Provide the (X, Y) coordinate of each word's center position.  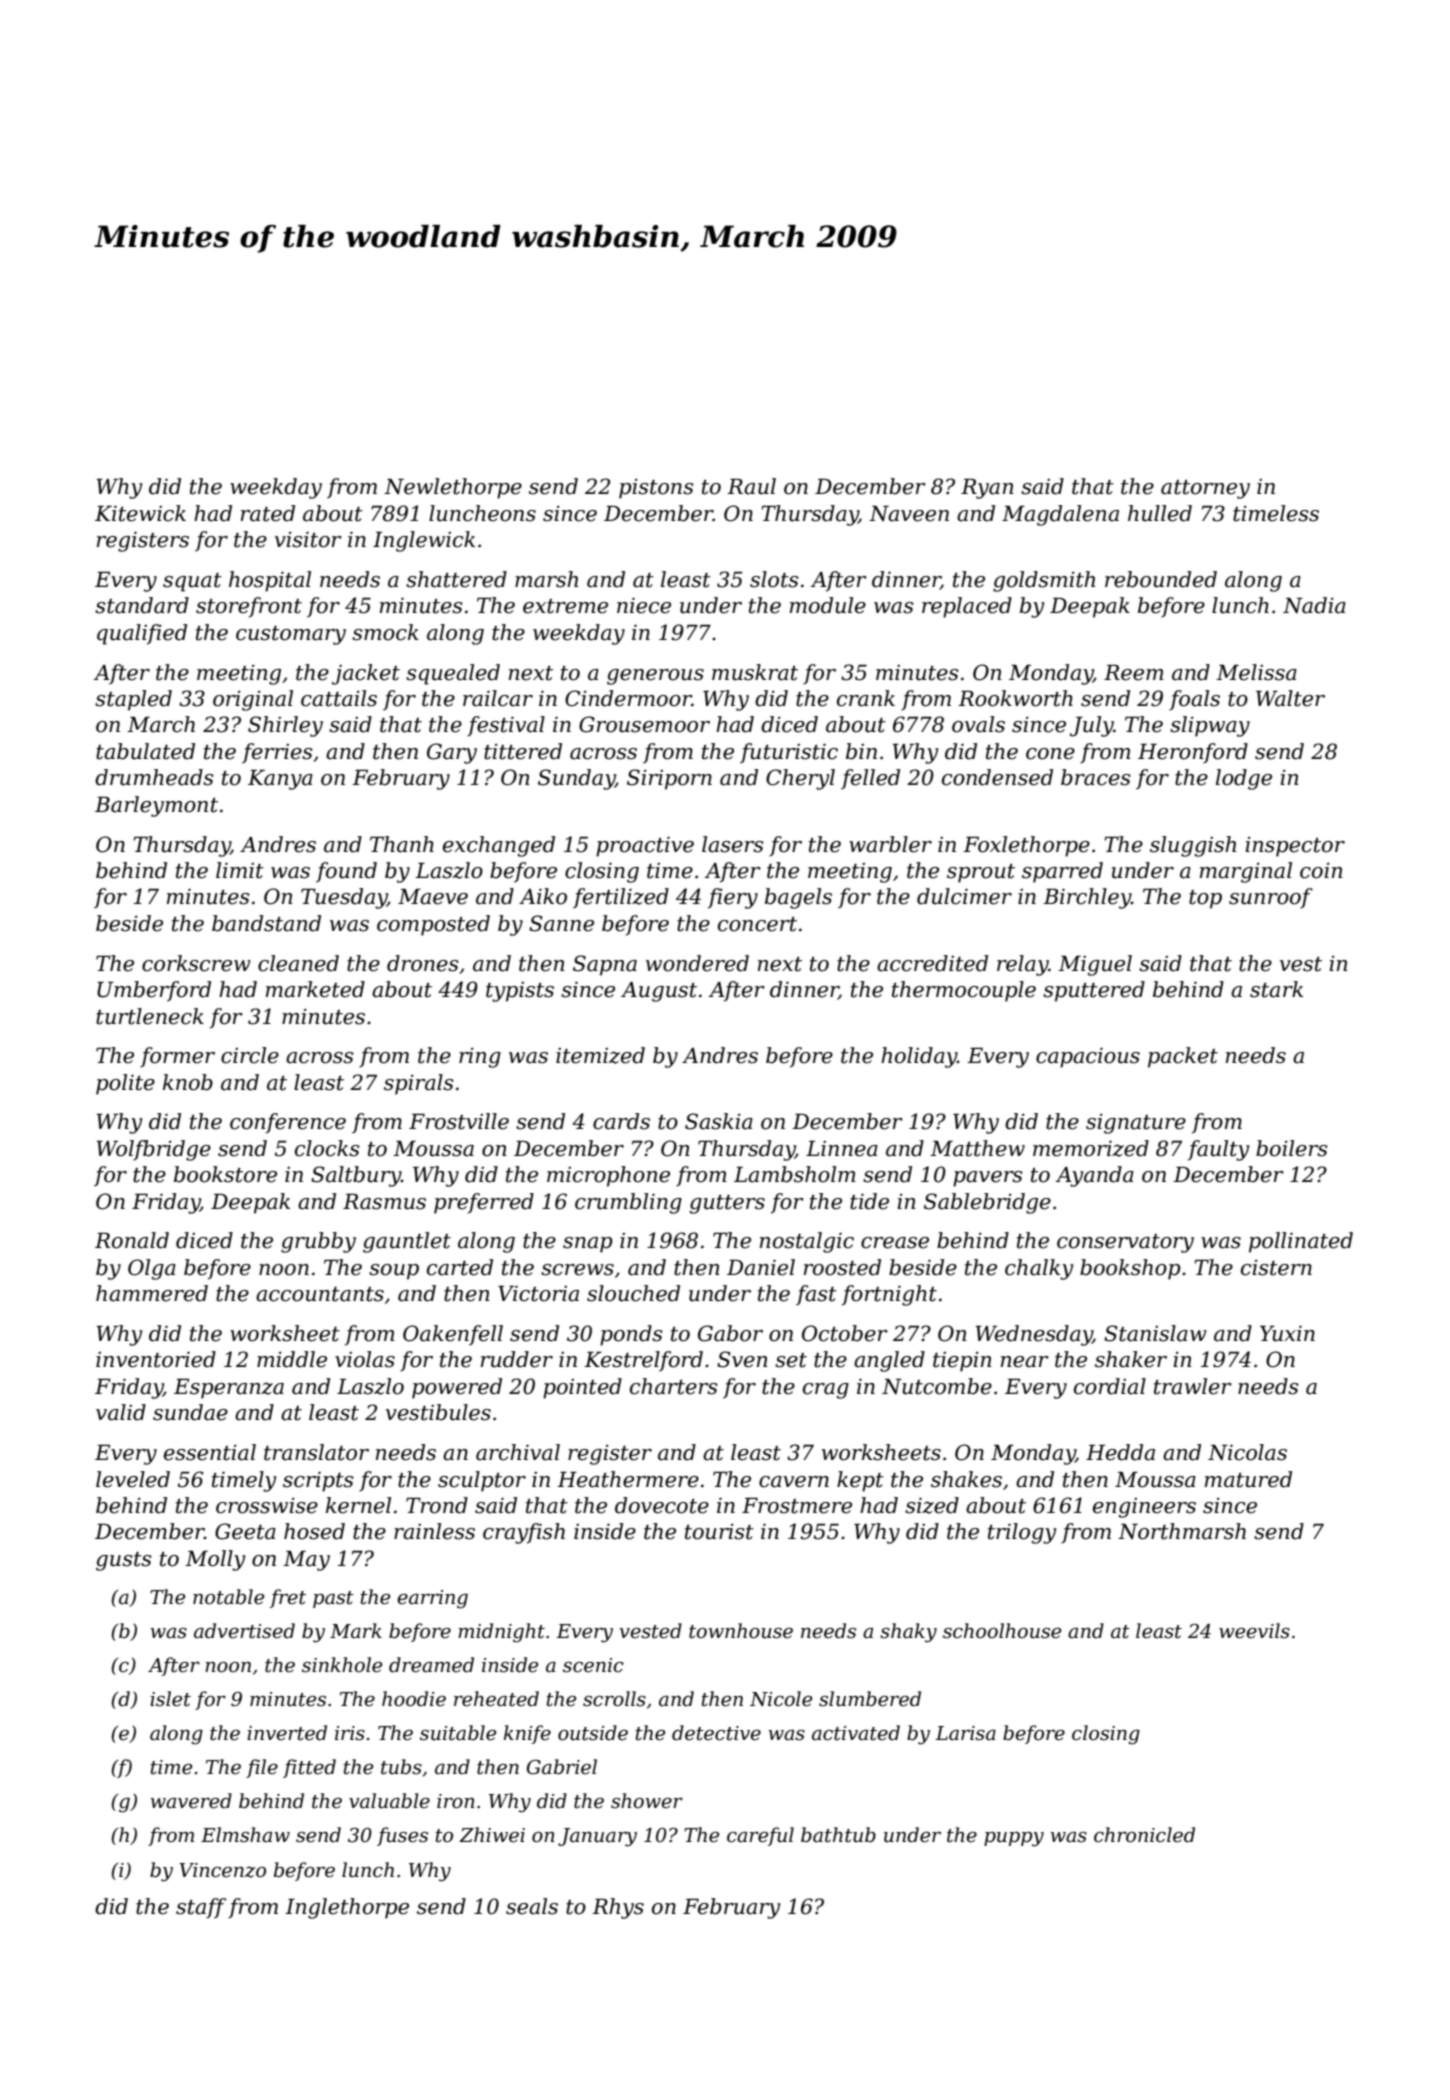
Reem (1134, 673)
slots (774, 579)
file (262, 1768)
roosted (842, 1267)
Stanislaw (1155, 1333)
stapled (133, 700)
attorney (1205, 489)
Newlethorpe (453, 488)
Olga (152, 1269)
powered (457, 1388)
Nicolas (1247, 1452)
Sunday (576, 779)
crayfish (524, 1533)
